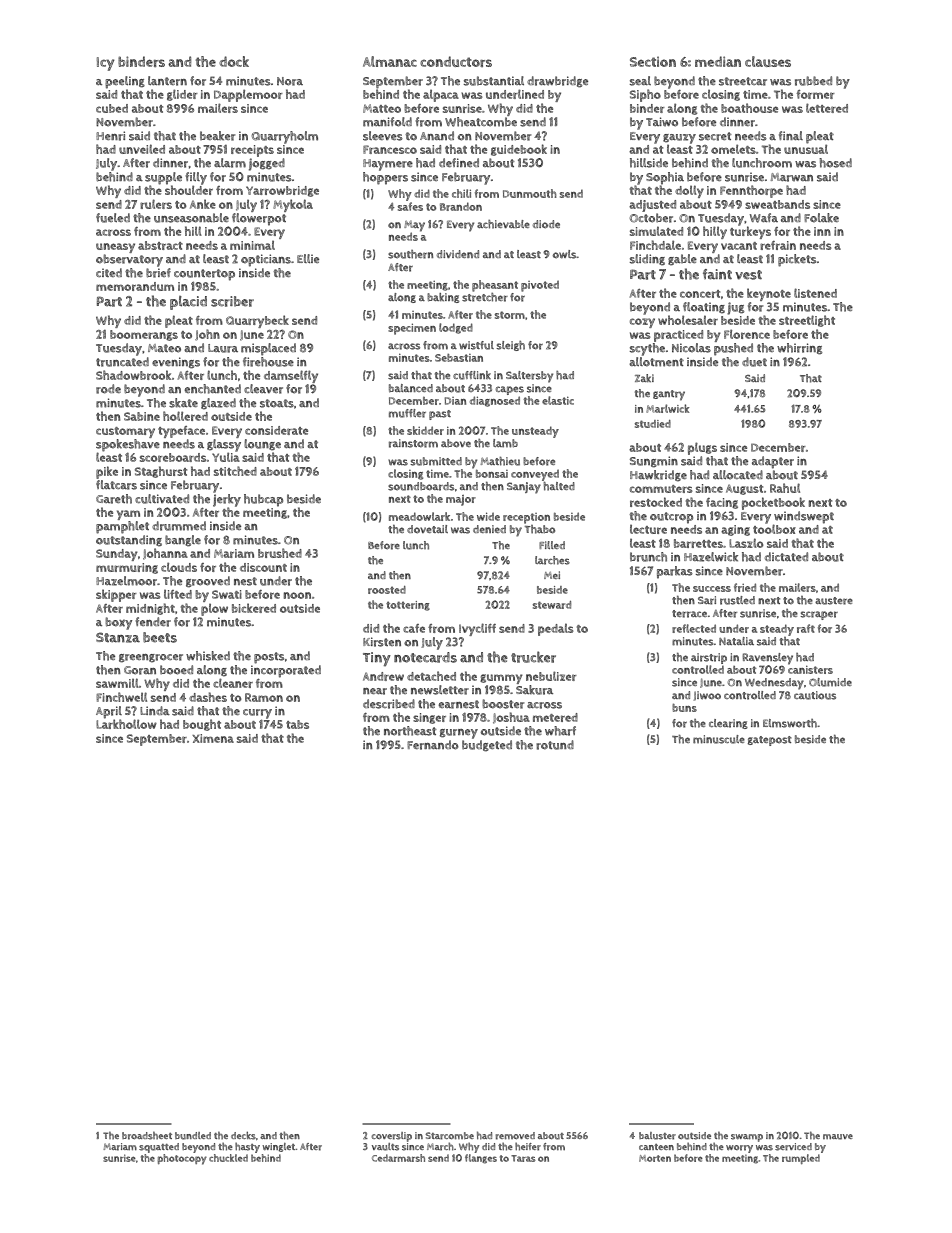 The width and height of the page is (952, 1233). What do you see at coordinates (555, 745) in the page?
I see `rotund` at bounding box center [555, 745].
